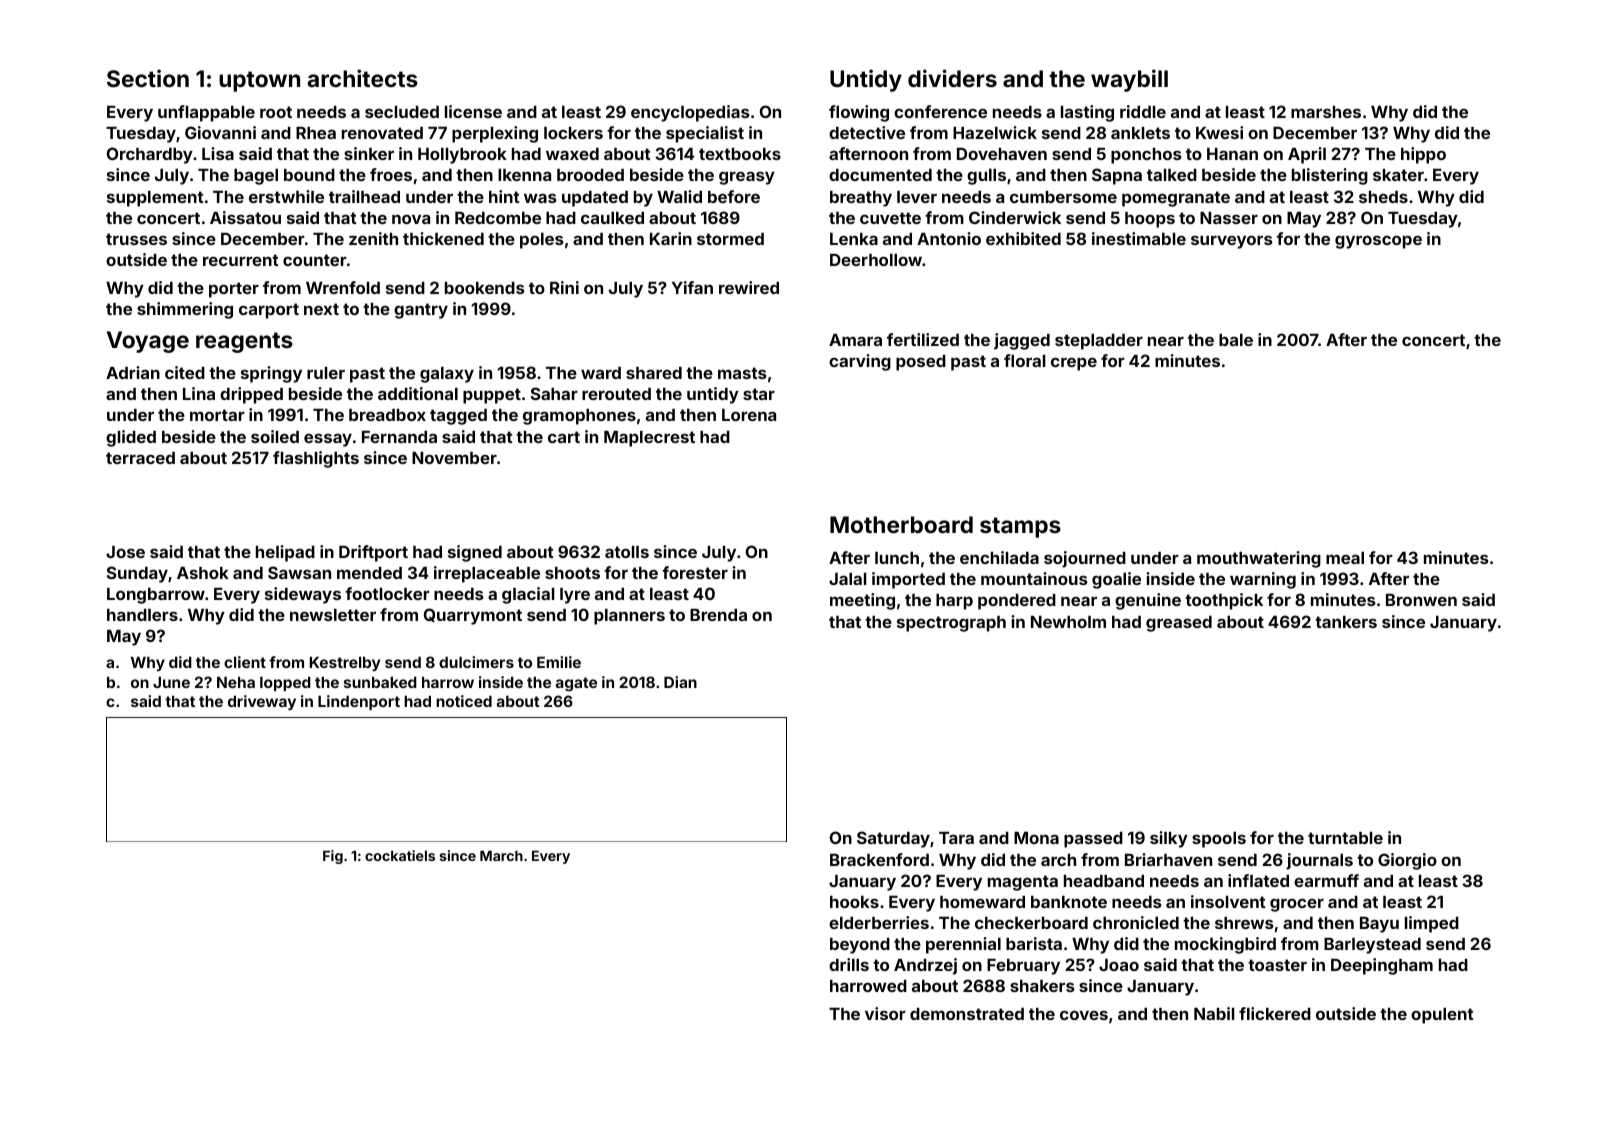 Image resolution: width=1616 pixels, height=1142 pixels. What do you see at coordinates (1236, 340) in the image?
I see `bale` at bounding box center [1236, 340].
